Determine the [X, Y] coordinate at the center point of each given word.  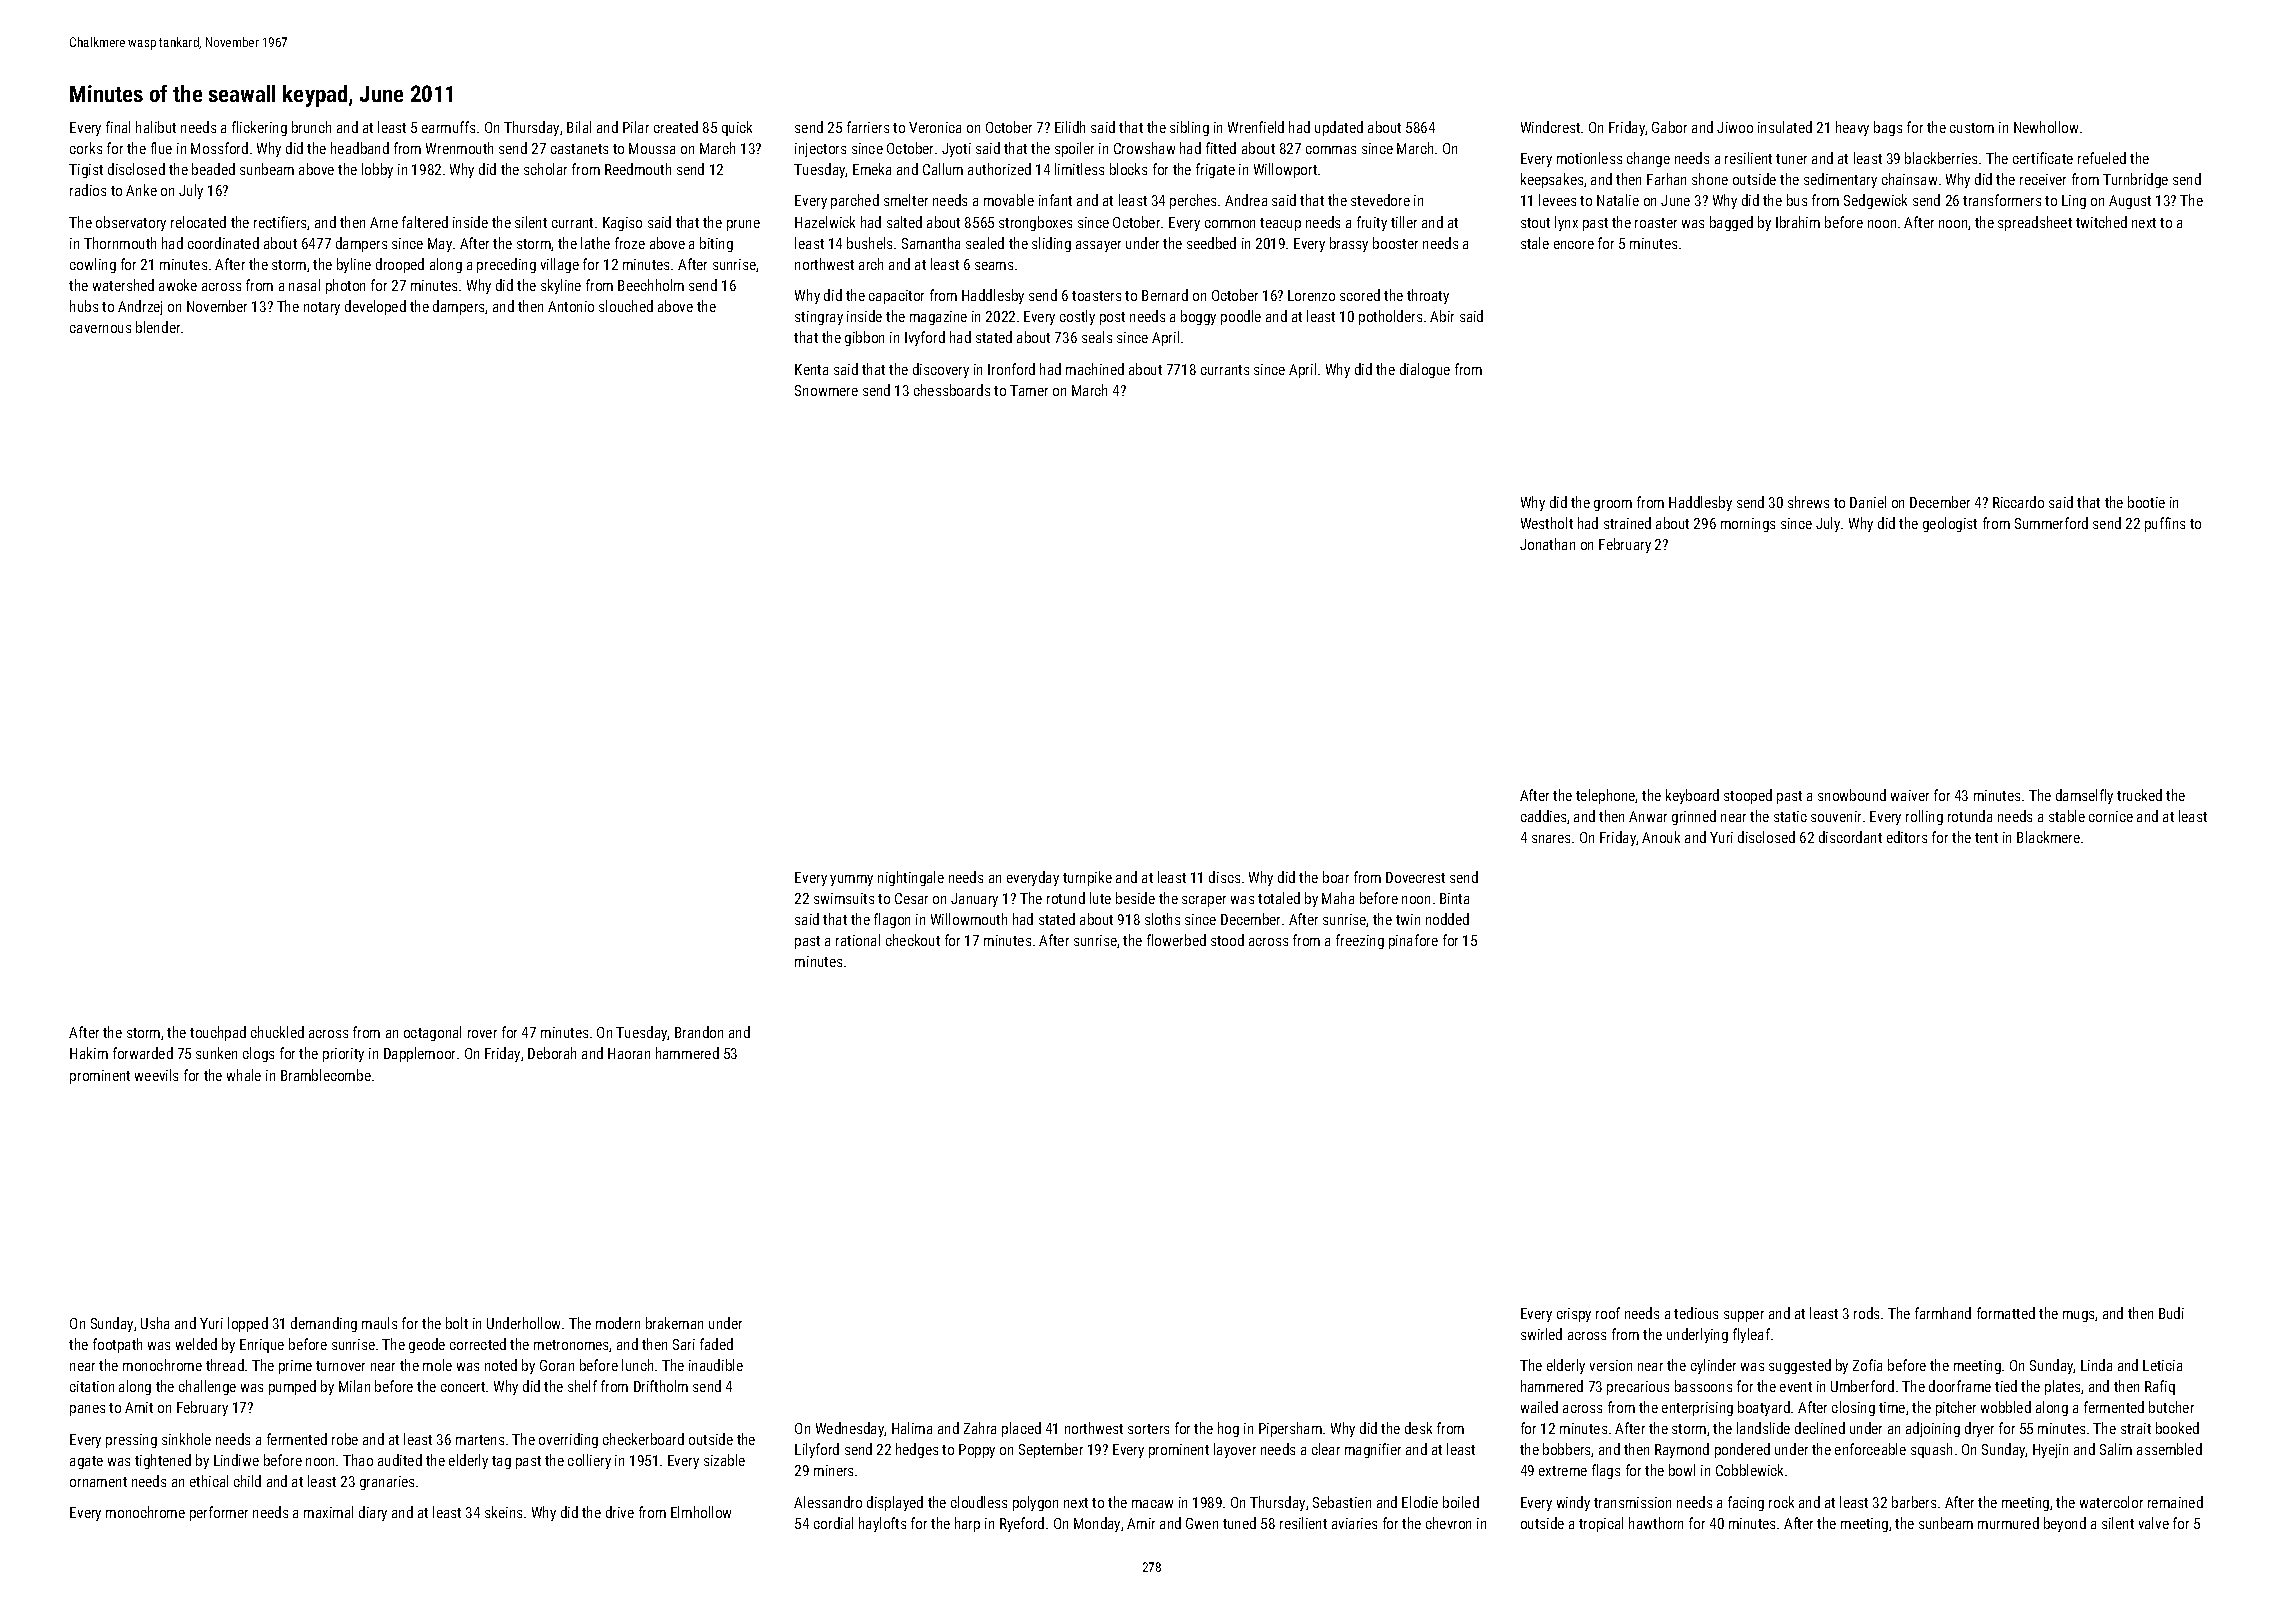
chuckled [277, 1032]
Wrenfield [1256, 127]
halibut [156, 127]
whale [244, 1075]
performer [219, 1513]
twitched [2101, 222]
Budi [2171, 1313]
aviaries [1354, 1523]
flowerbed [1176, 940]
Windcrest [1550, 127]
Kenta [811, 369]
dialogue [1425, 370]
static [1790, 816]
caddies [1543, 816]
